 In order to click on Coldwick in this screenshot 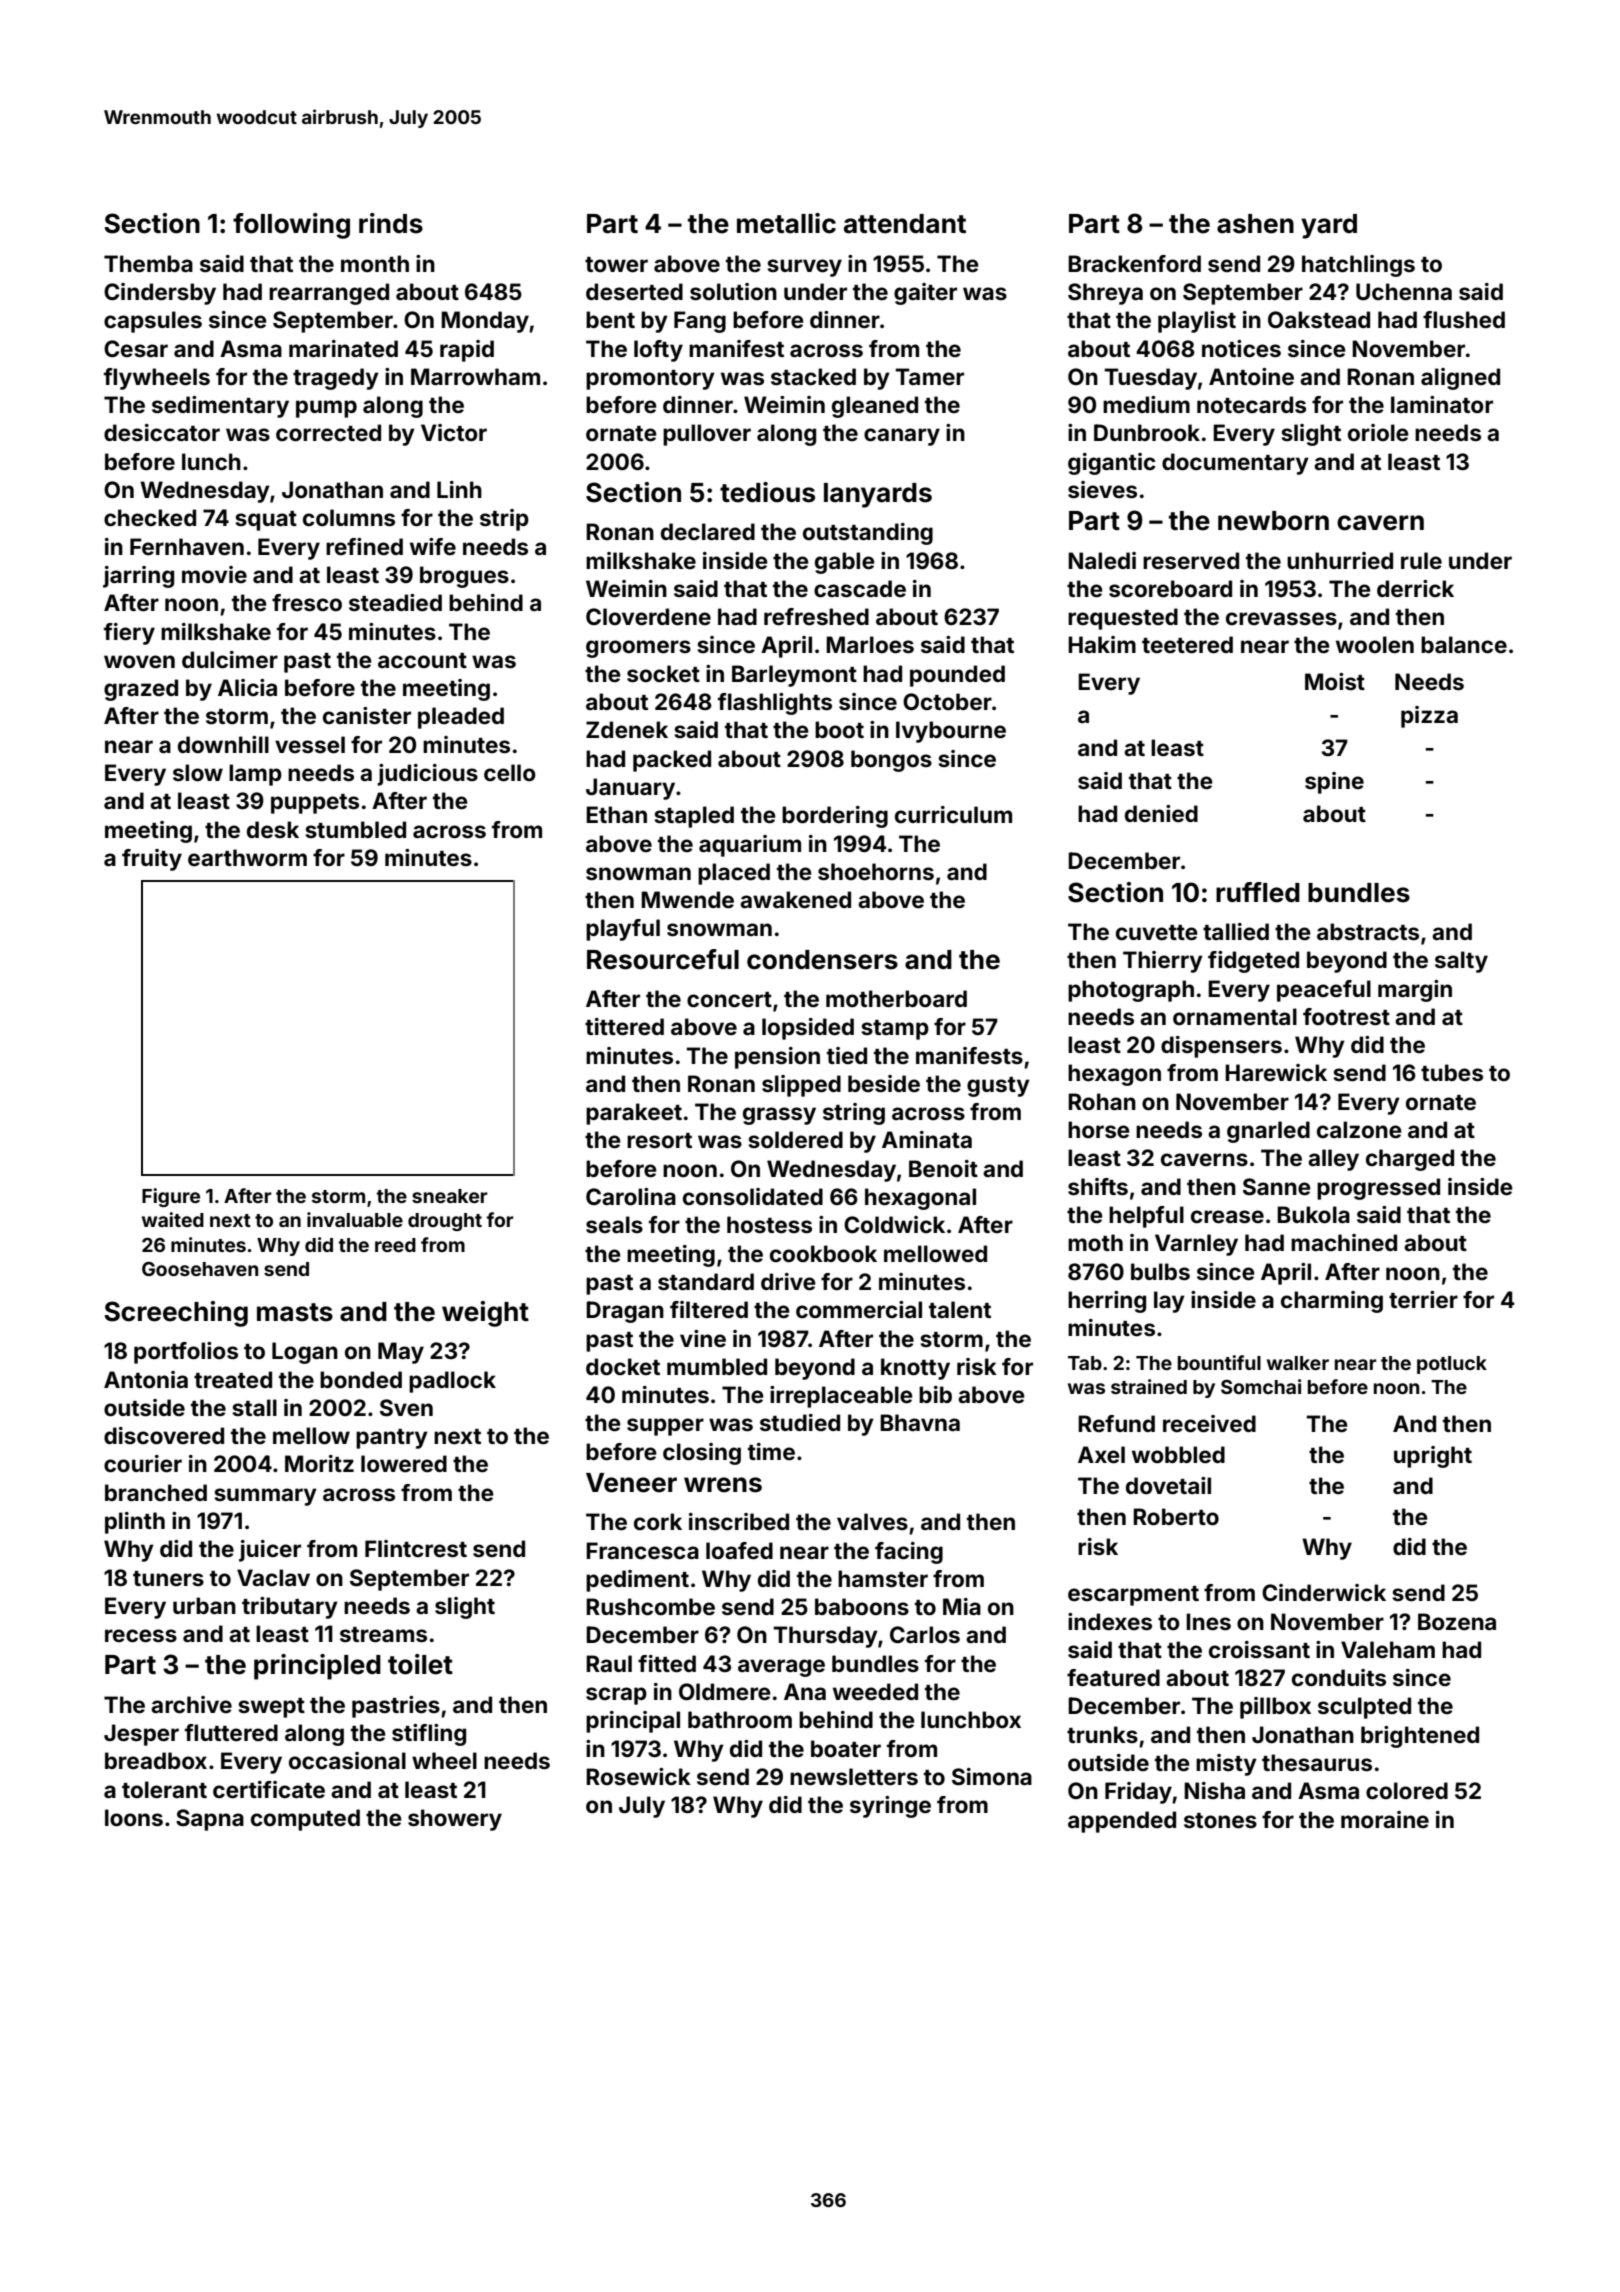, I will do `click(894, 1224)`.
